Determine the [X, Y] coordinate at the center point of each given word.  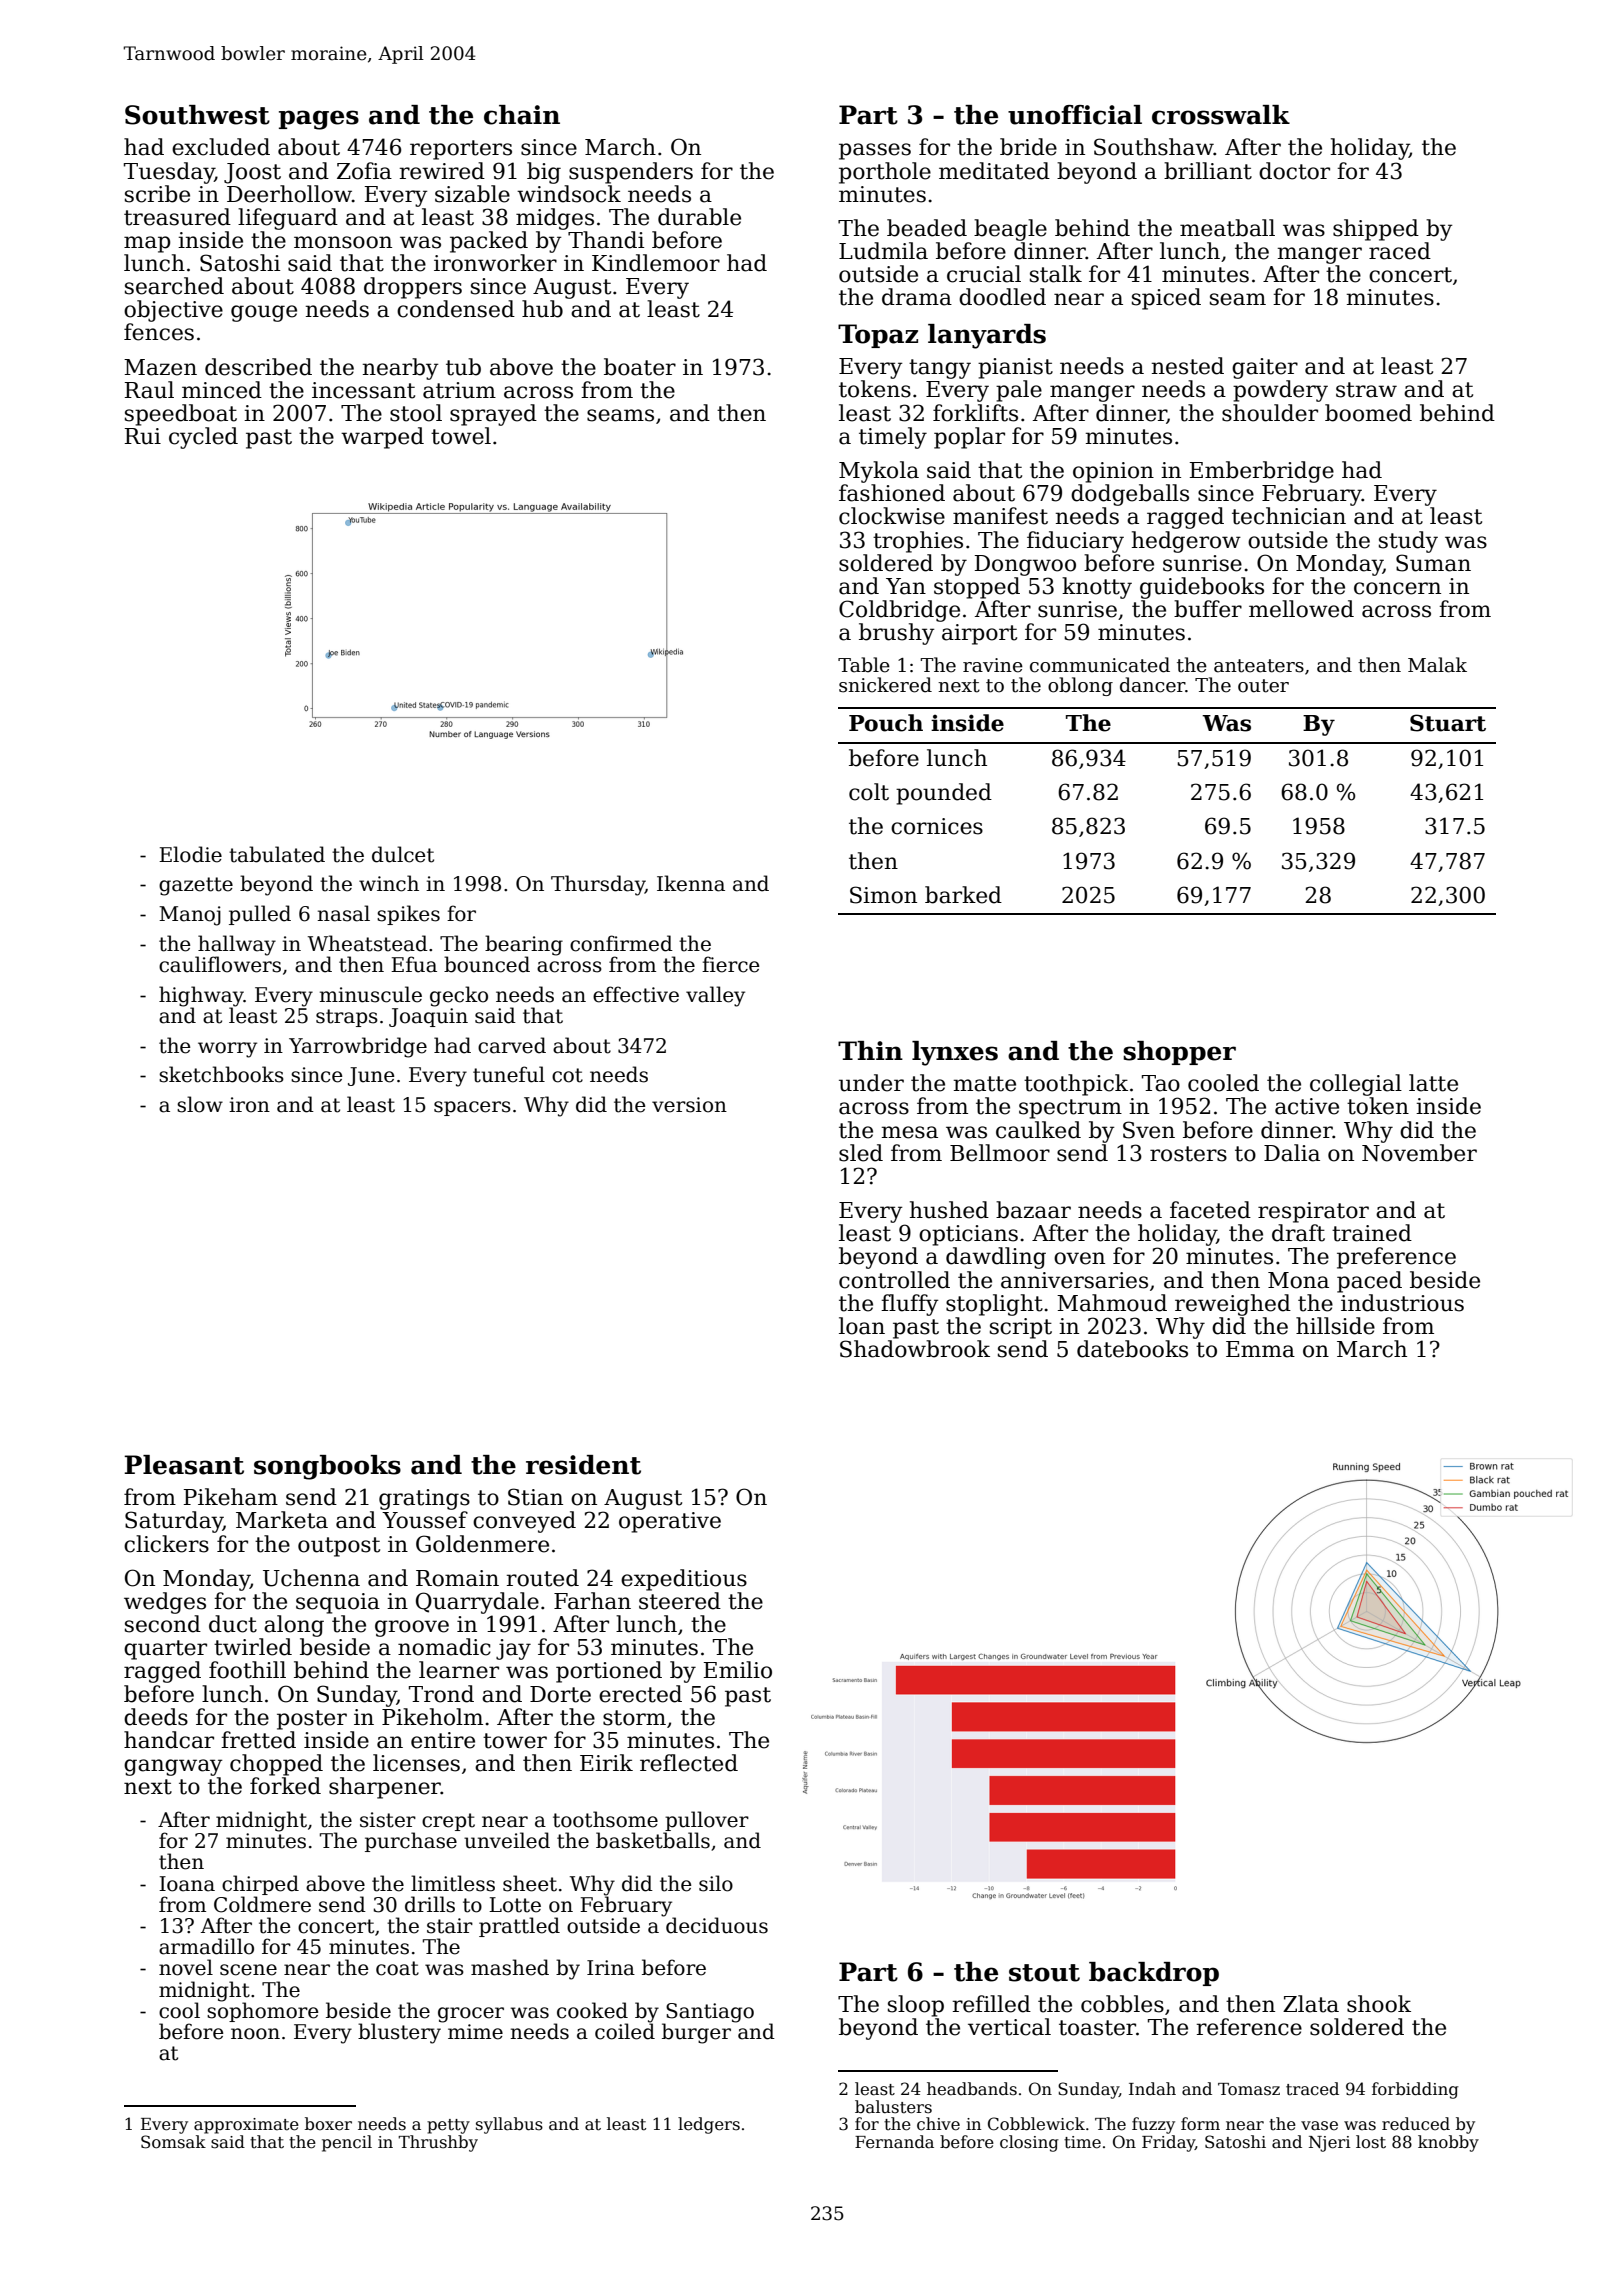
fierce [730, 964]
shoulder [1270, 413]
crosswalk [1221, 115]
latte [1433, 1083]
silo [716, 1883]
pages [319, 120]
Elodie [190, 854]
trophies [918, 542]
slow [200, 1104]
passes [875, 151]
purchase [411, 1842]
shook [1379, 2004]
